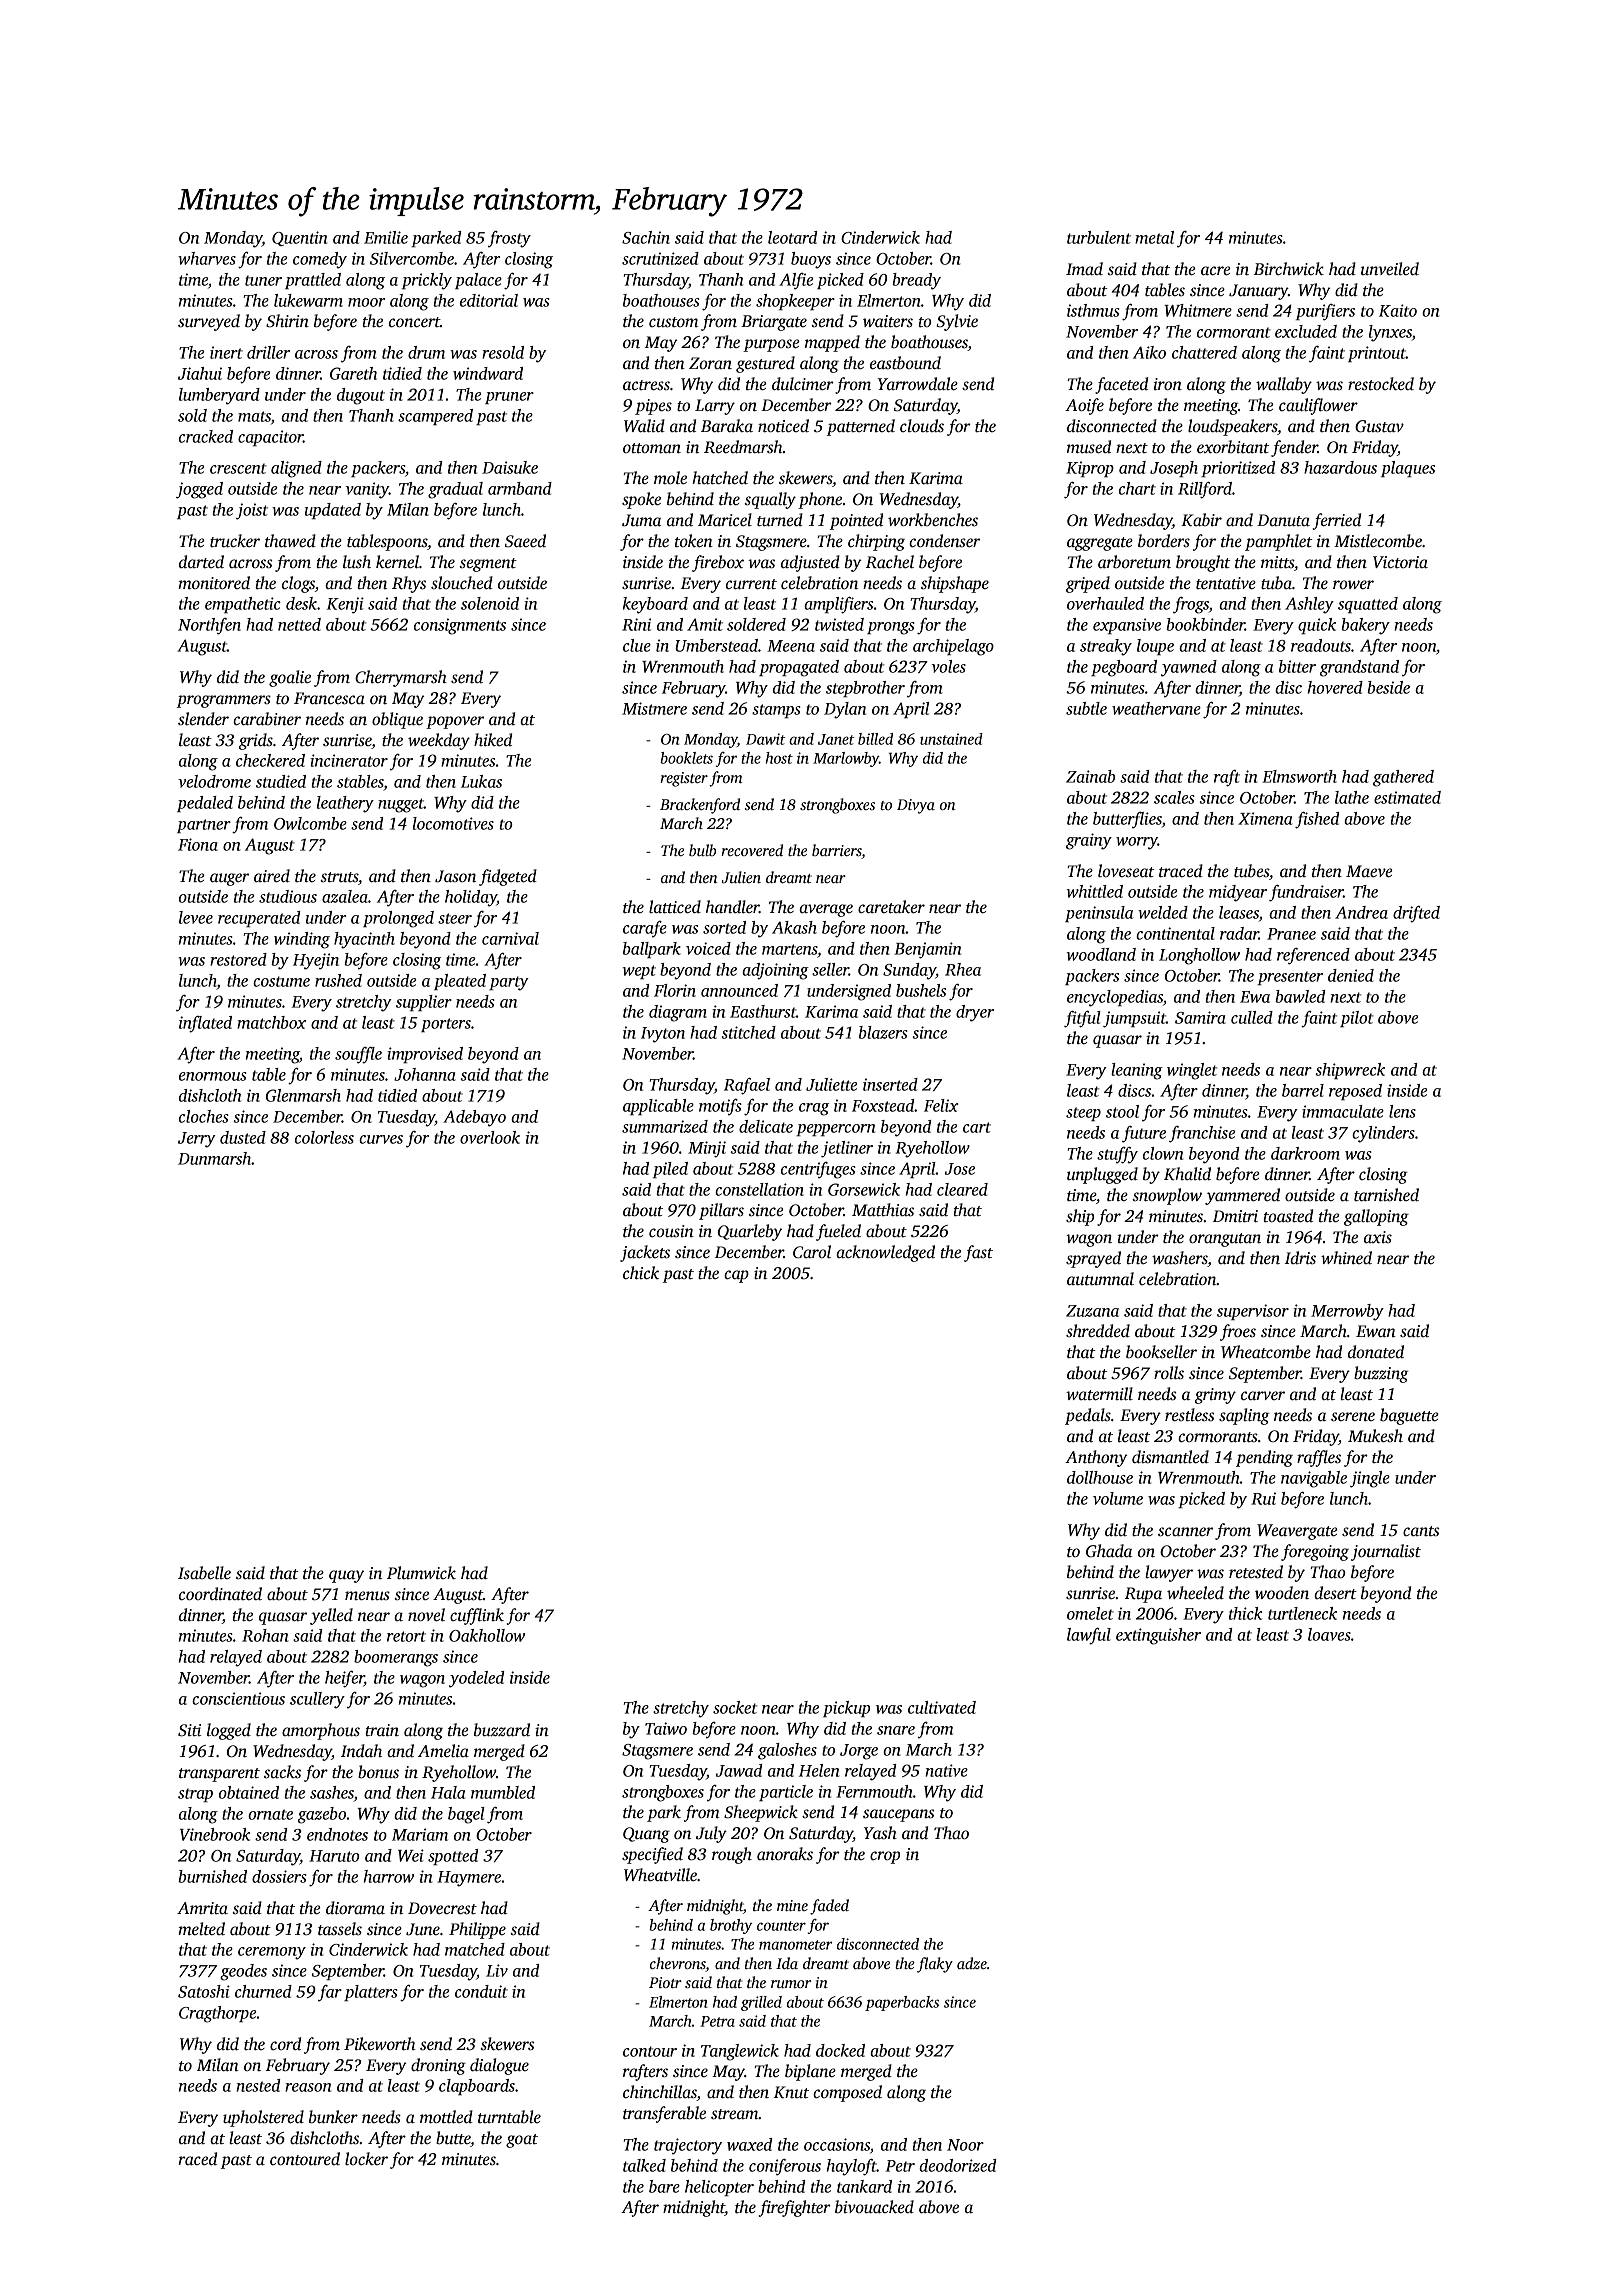 The image size is (1620, 2292). What do you see at coordinates (256, 741) in the screenshot?
I see `grids` at bounding box center [256, 741].
